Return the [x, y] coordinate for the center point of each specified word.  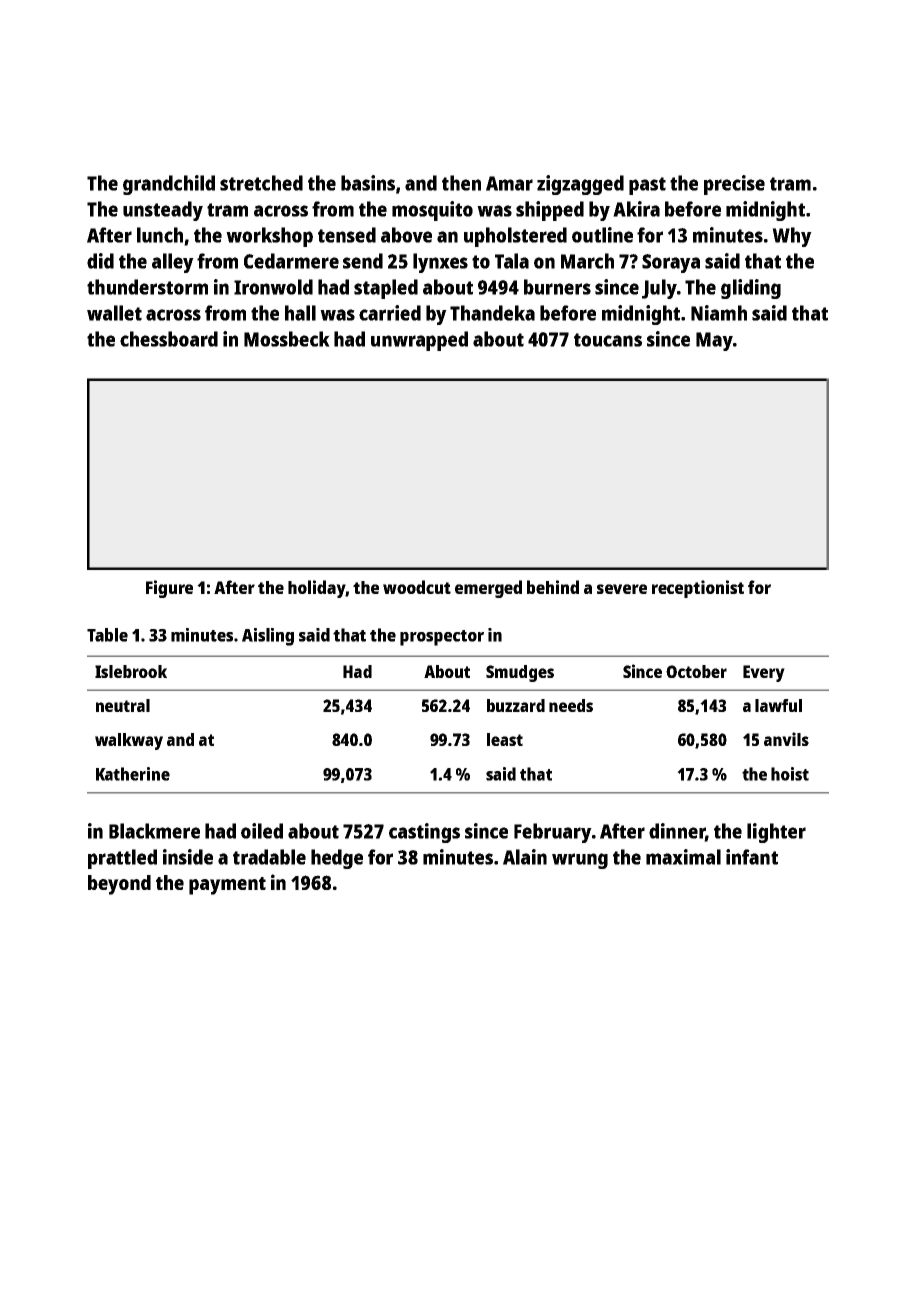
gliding [751, 289]
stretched [261, 183]
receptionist [698, 589]
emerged [488, 589]
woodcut [417, 587]
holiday [317, 589]
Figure [169, 589]
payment [227, 886]
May [714, 341]
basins [368, 183]
